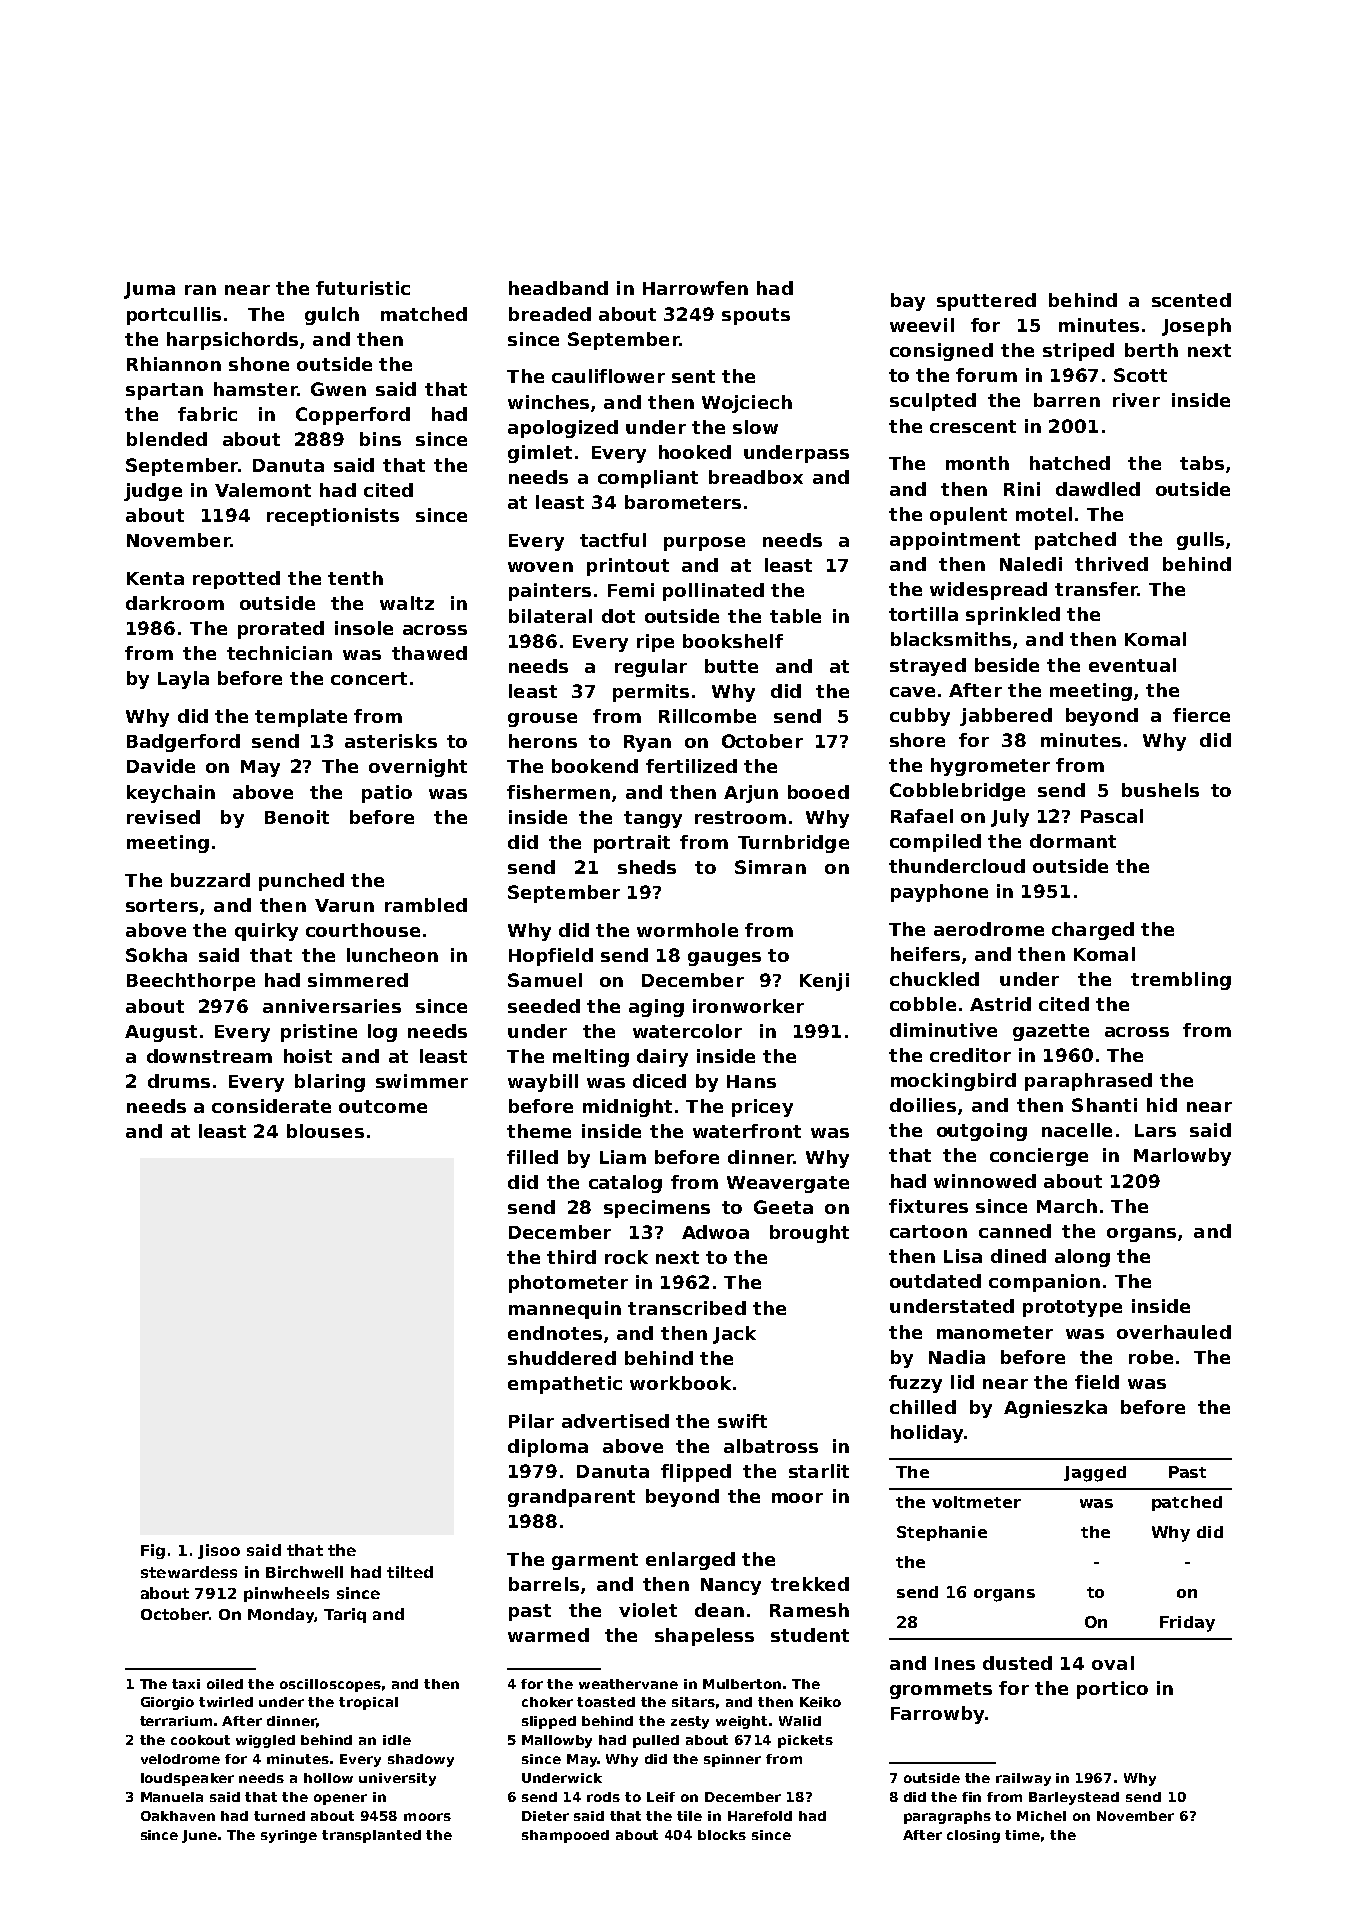 This image has width=1357, height=1919. I want to click on futuristic, so click(363, 288).
